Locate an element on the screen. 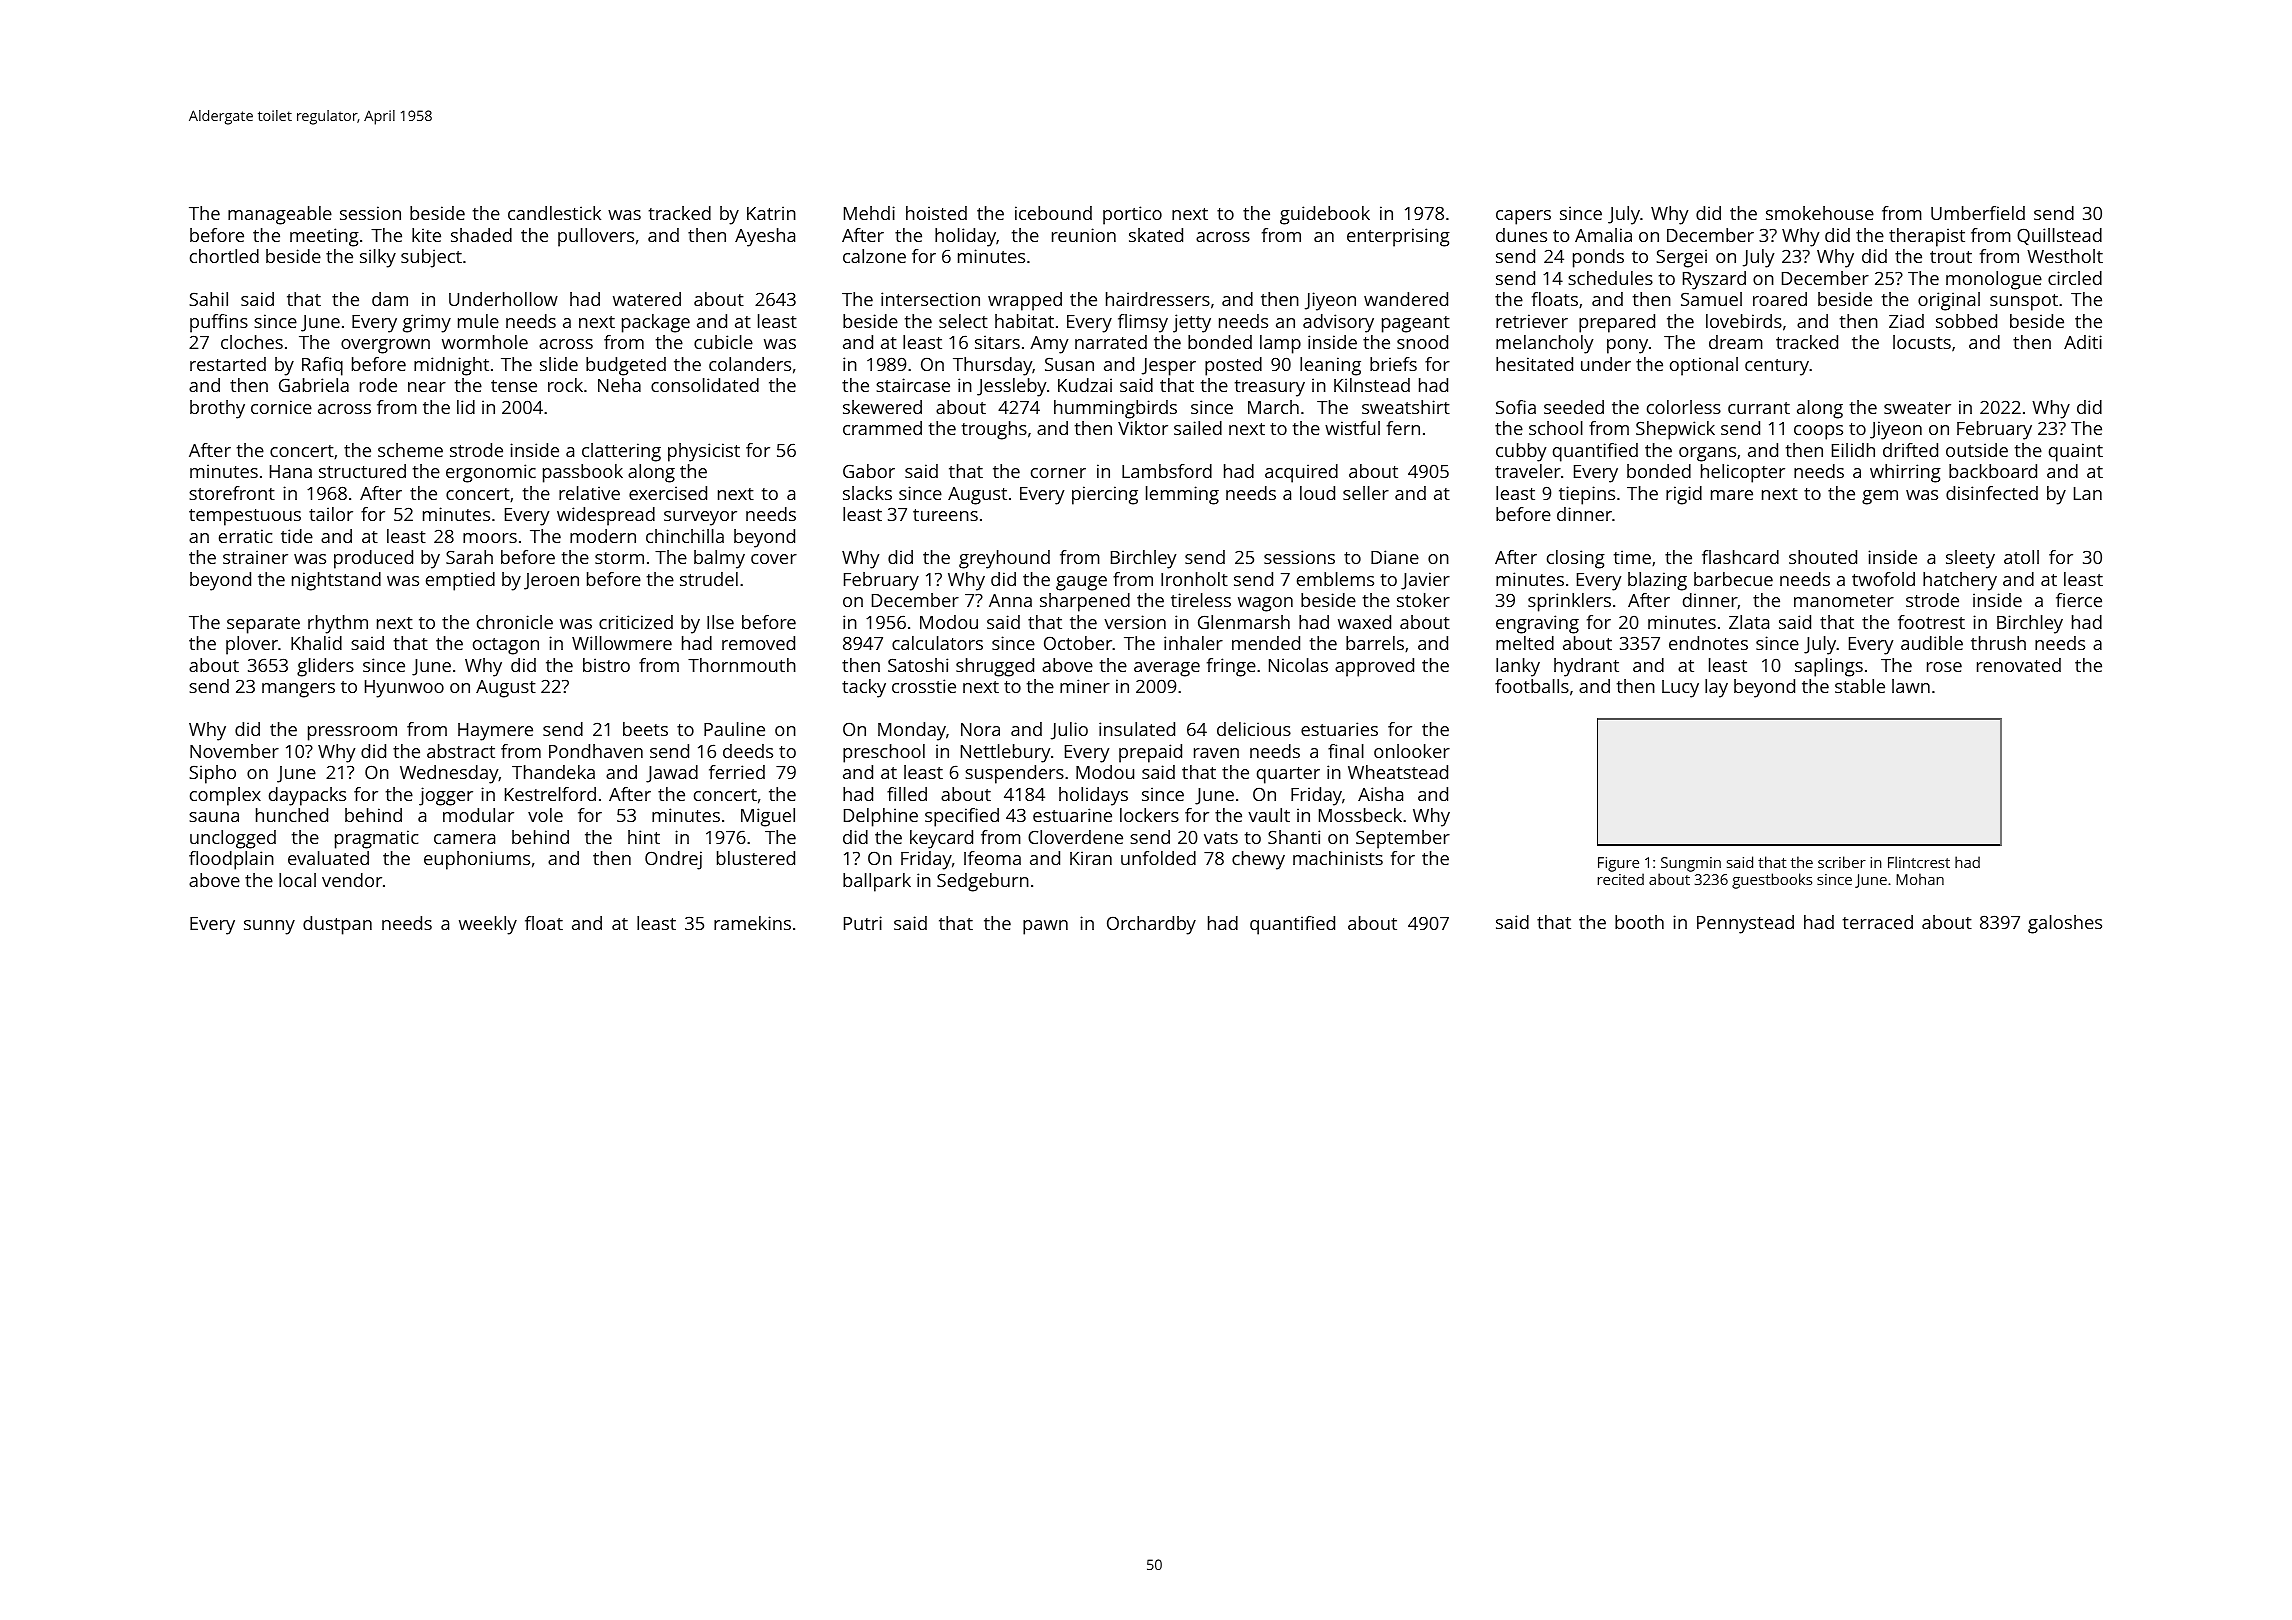 This screenshot has width=2292, height=1620. moors is located at coordinates (490, 538).
